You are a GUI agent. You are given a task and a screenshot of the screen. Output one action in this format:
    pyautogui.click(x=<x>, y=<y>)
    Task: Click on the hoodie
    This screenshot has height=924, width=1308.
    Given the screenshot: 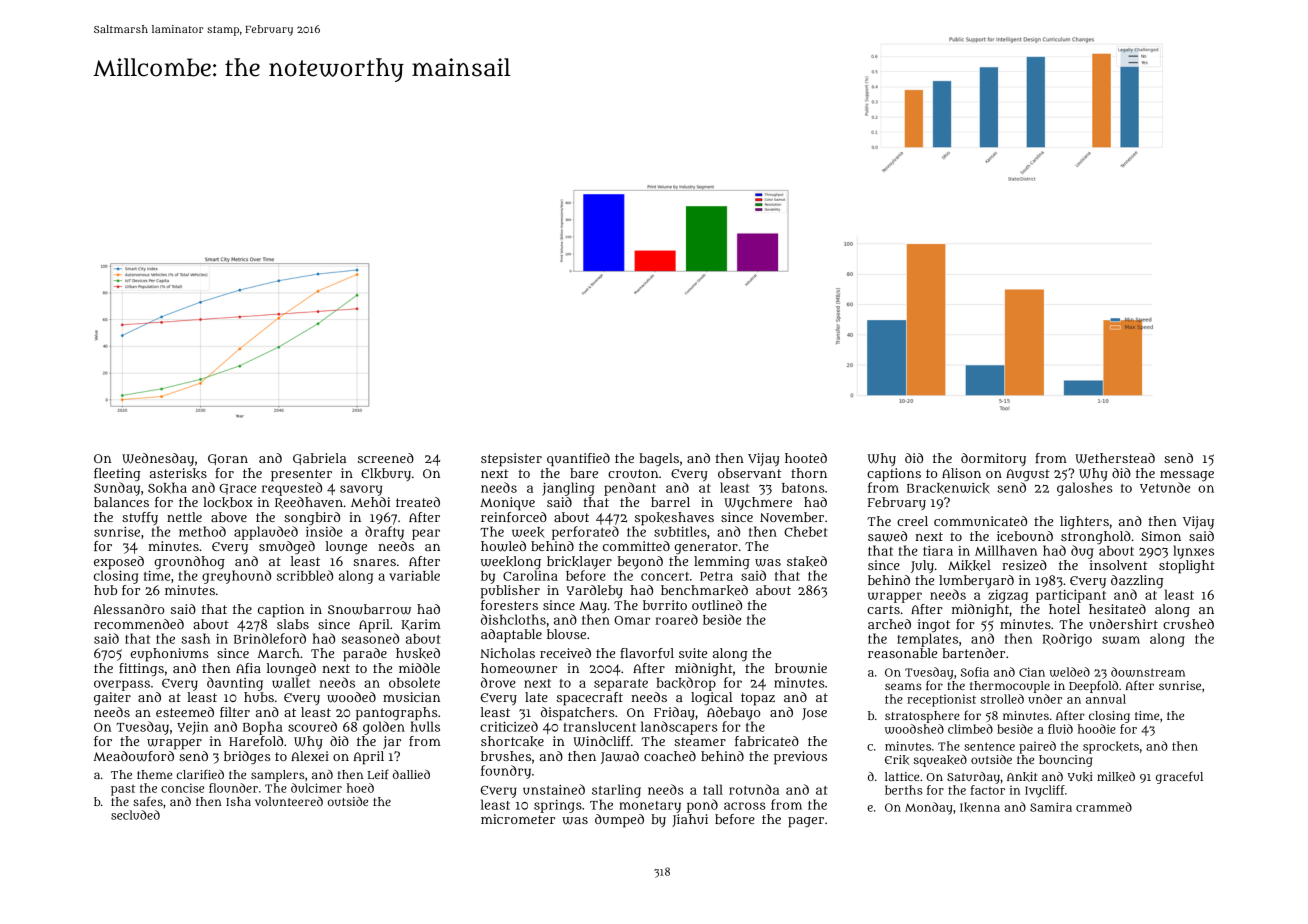 What is the action you would take?
    pyautogui.click(x=1097, y=729)
